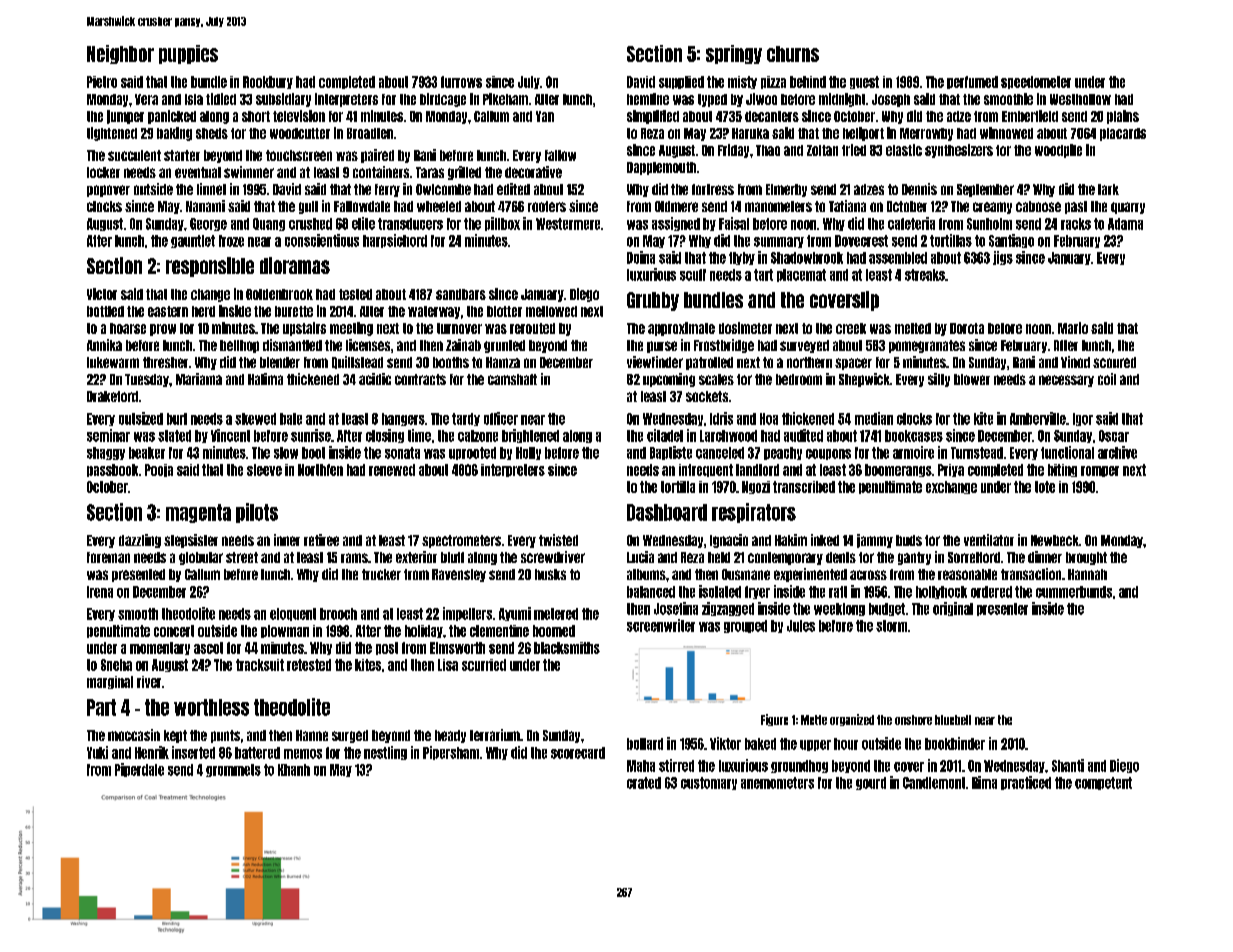  I want to click on gull, so click(308, 207).
